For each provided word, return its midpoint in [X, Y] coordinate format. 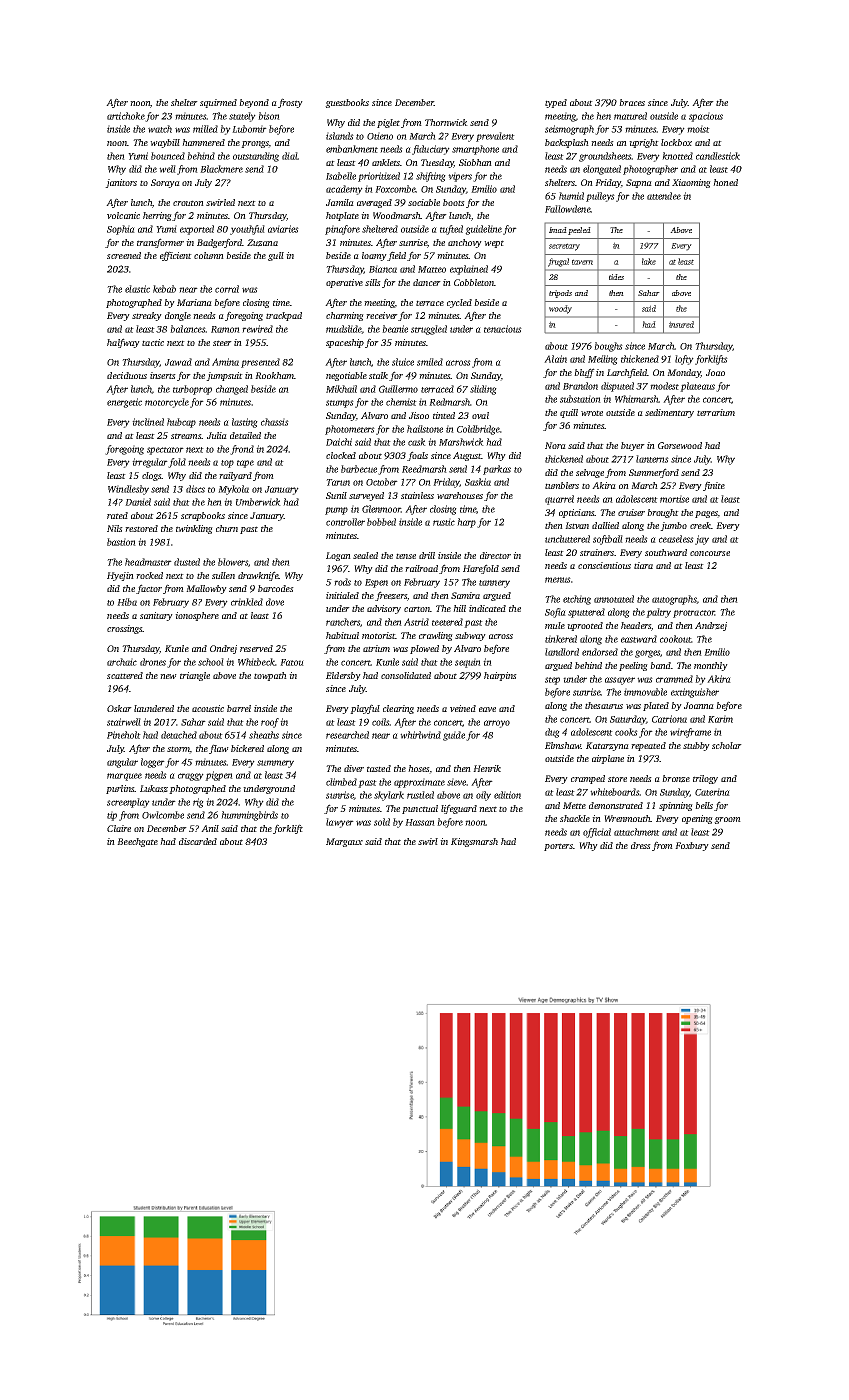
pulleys [600, 197]
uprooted [585, 626]
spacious [706, 117]
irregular [150, 463]
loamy [374, 256]
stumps [340, 404]
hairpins [500, 676]
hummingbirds [249, 816]
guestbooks [347, 103]
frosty [290, 103]
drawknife [258, 576]
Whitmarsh [637, 399]
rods [342, 582]
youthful [247, 230]
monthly [711, 666]
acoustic [208, 708]
